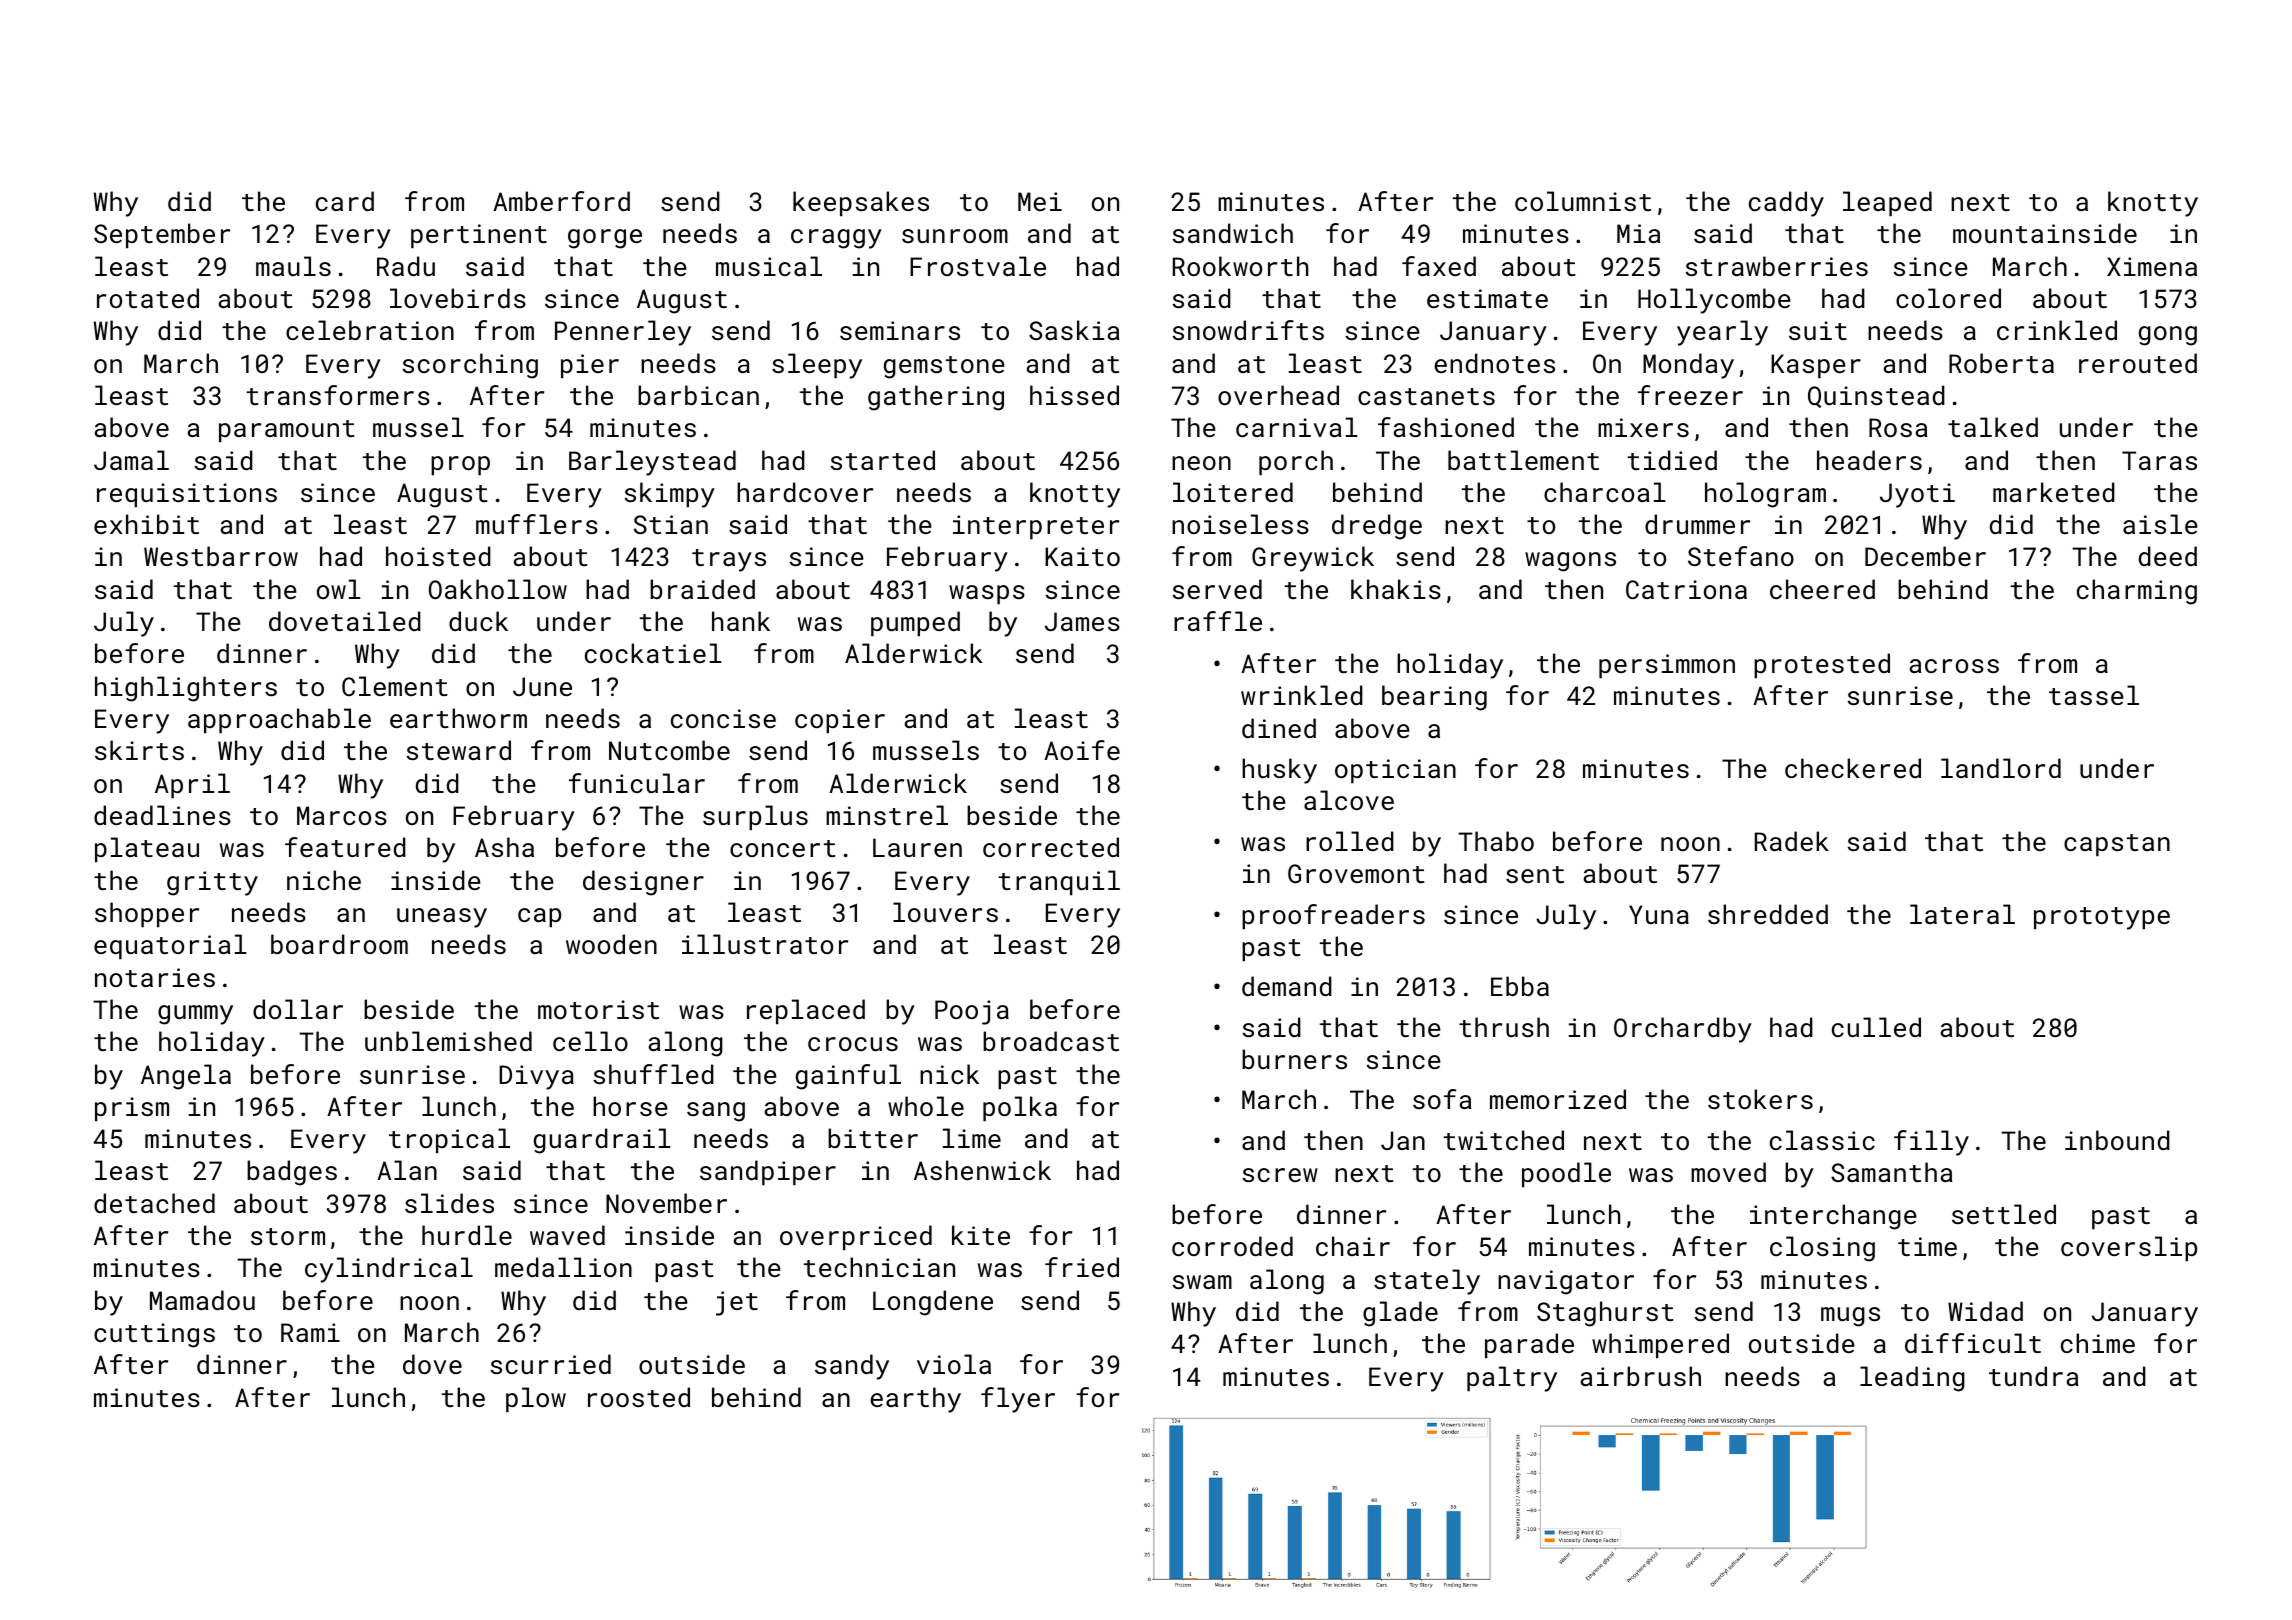 This screenshot has height=1620, width=2292. Describe the element at coordinates (345, 201) in the screenshot. I see `card` at that location.
